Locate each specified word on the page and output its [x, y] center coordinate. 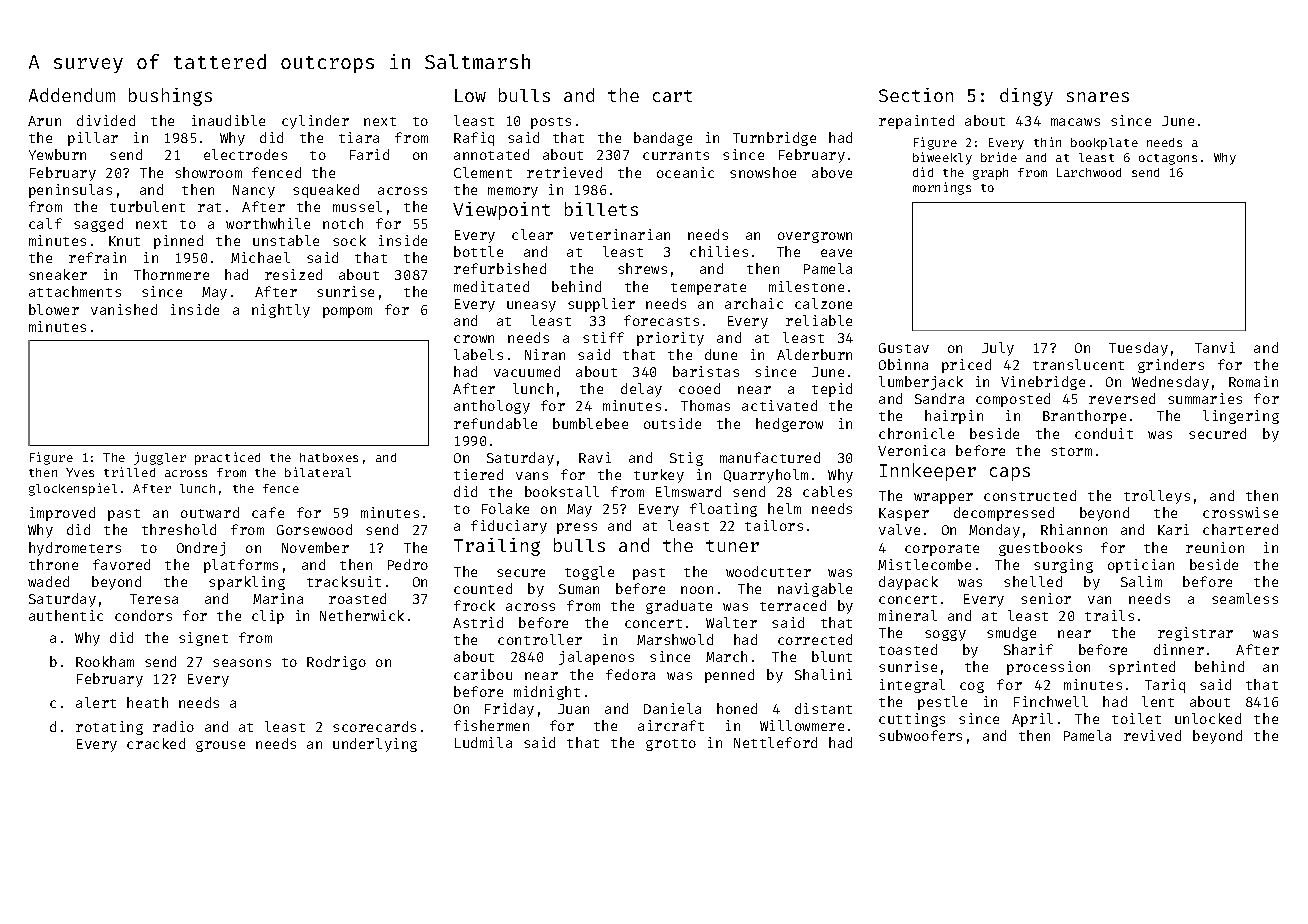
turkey [659, 476]
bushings [170, 97]
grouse [220, 746]
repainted [916, 122]
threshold [179, 529]
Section [916, 95]
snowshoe [763, 172]
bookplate [1104, 144]
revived [1152, 735]
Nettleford [775, 742]
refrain [97, 257]
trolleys [1157, 497]
